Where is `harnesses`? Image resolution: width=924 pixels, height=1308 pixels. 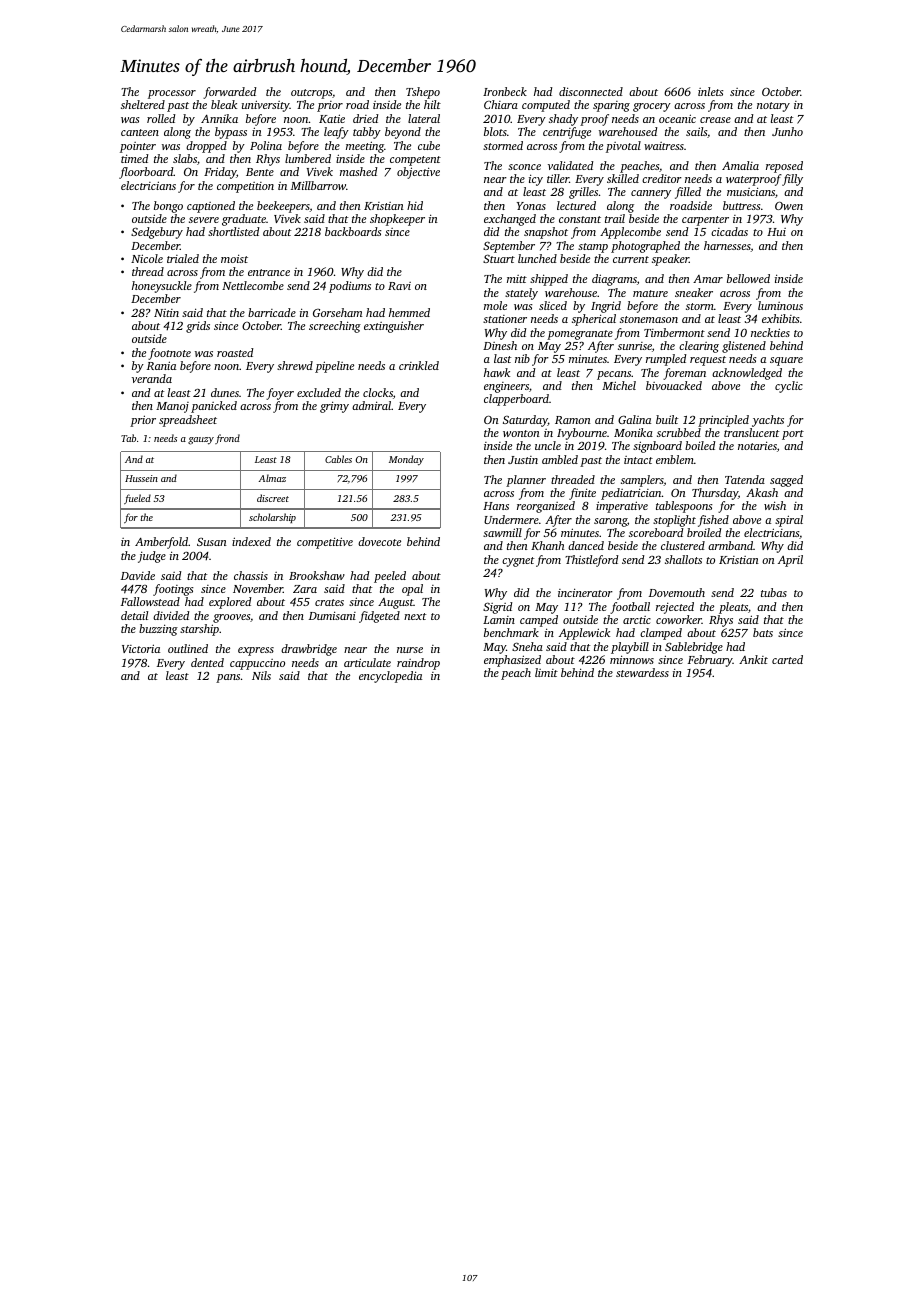 harnesses is located at coordinates (727, 246).
